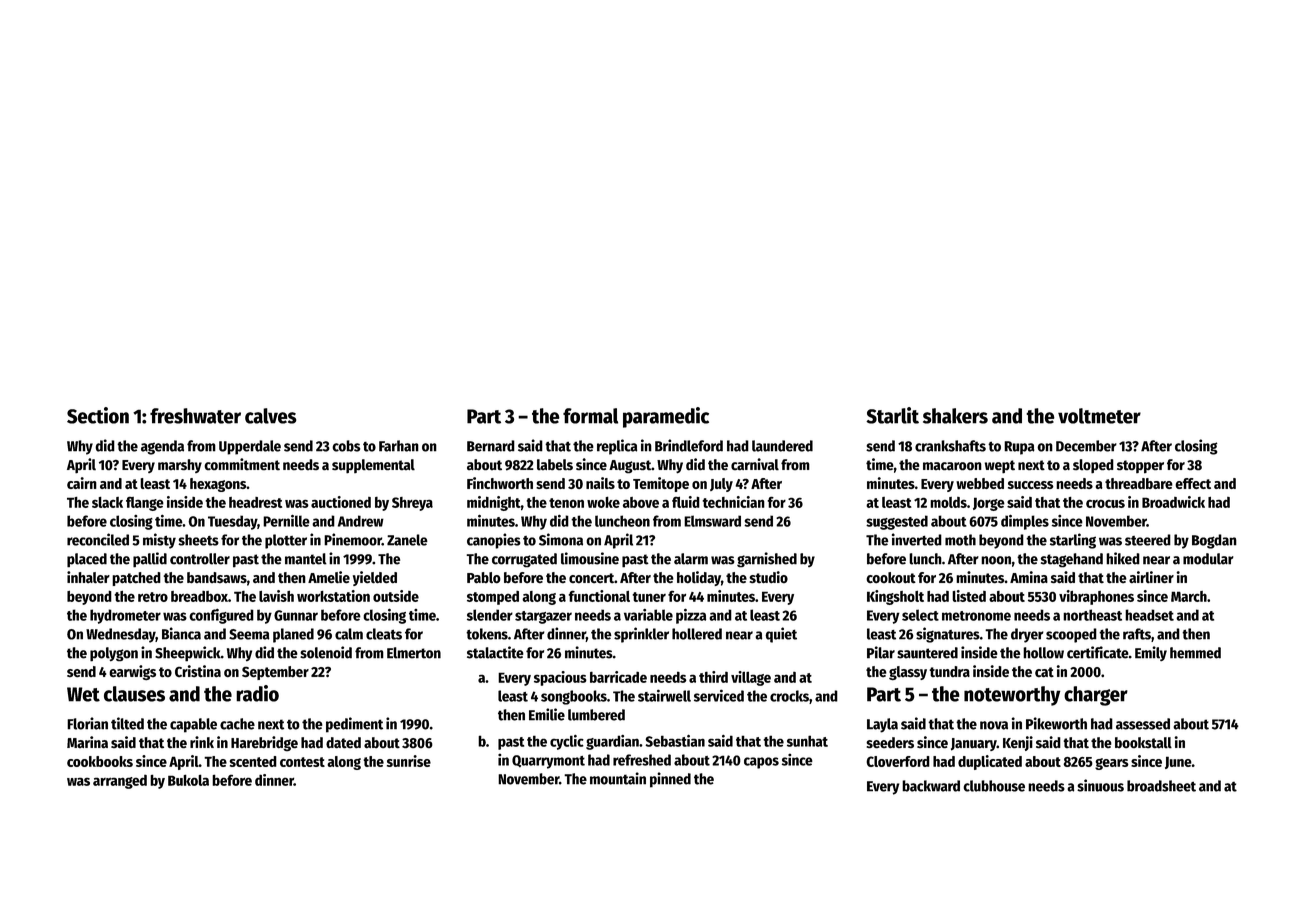 The image size is (1308, 924). What do you see at coordinates (955, 416) in the page?
I see `shakers` at bounding box center [955, 416].
